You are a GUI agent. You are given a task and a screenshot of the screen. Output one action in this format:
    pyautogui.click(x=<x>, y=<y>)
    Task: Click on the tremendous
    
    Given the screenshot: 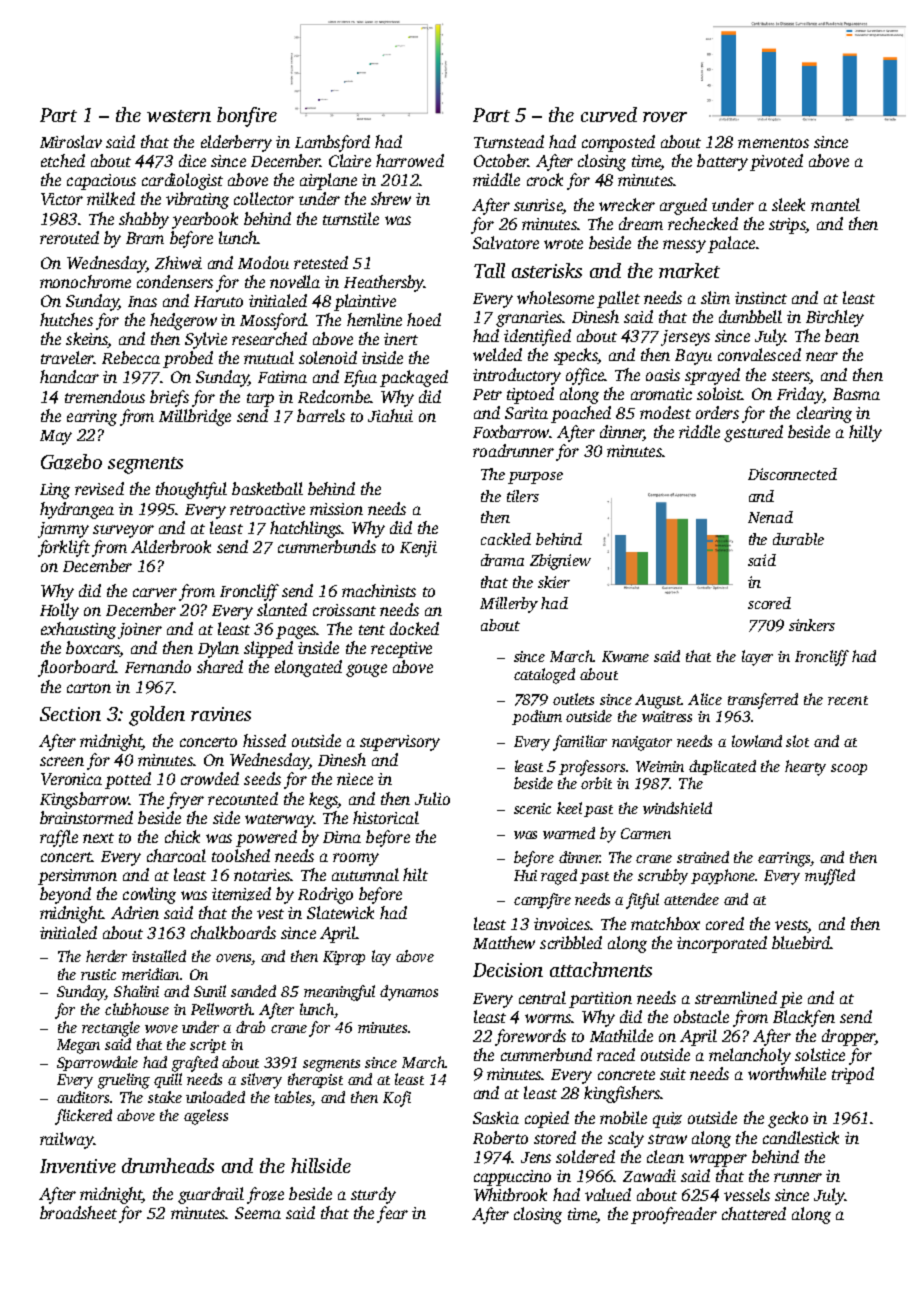 What is the action you would take?
    pyautogui.click(x=105, y=396)
